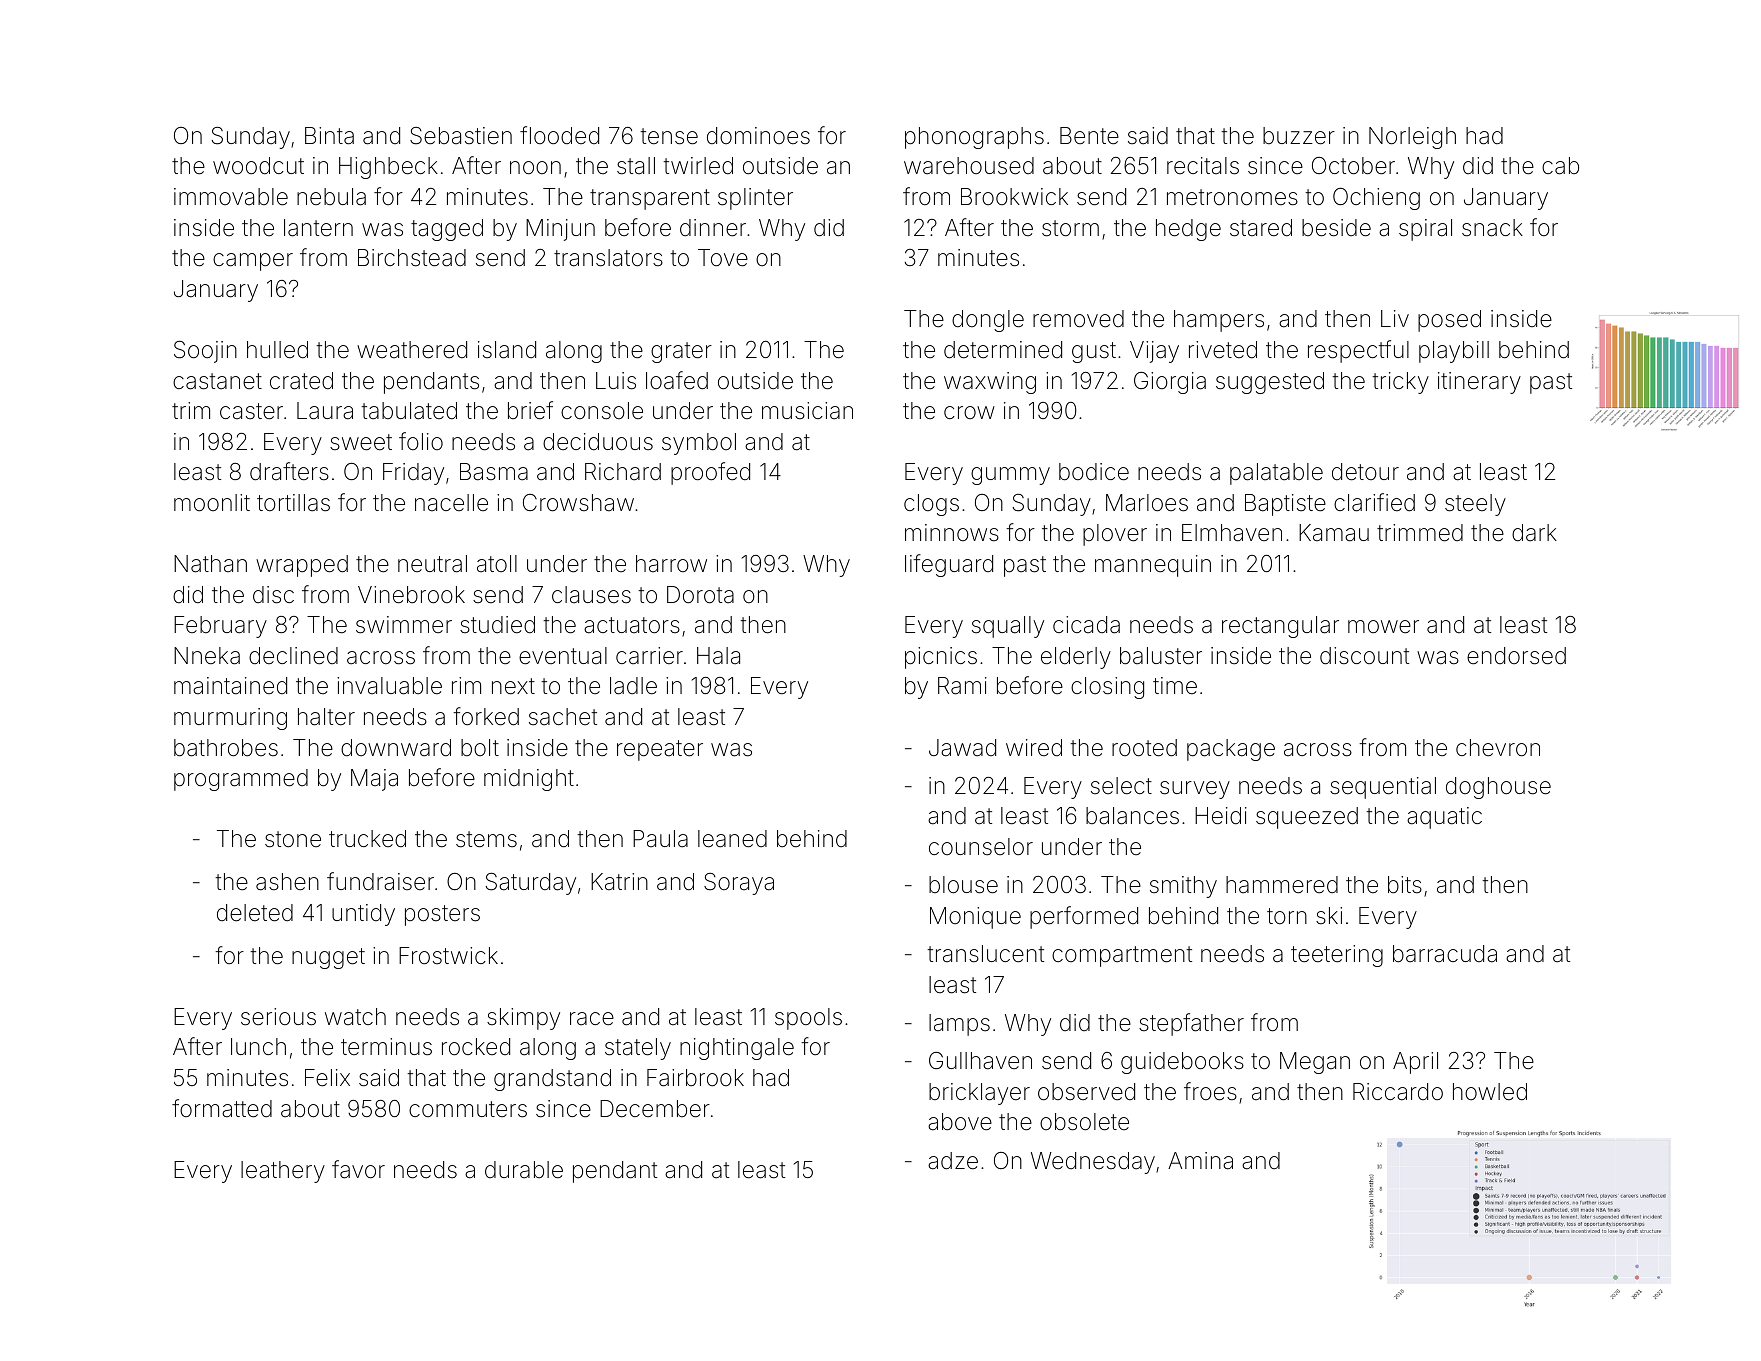 The image size is (1761, 1361). What do you see at coordinates (230, 686) in the screenshot?
I see `maintained` at bounding box center [230, 686].
